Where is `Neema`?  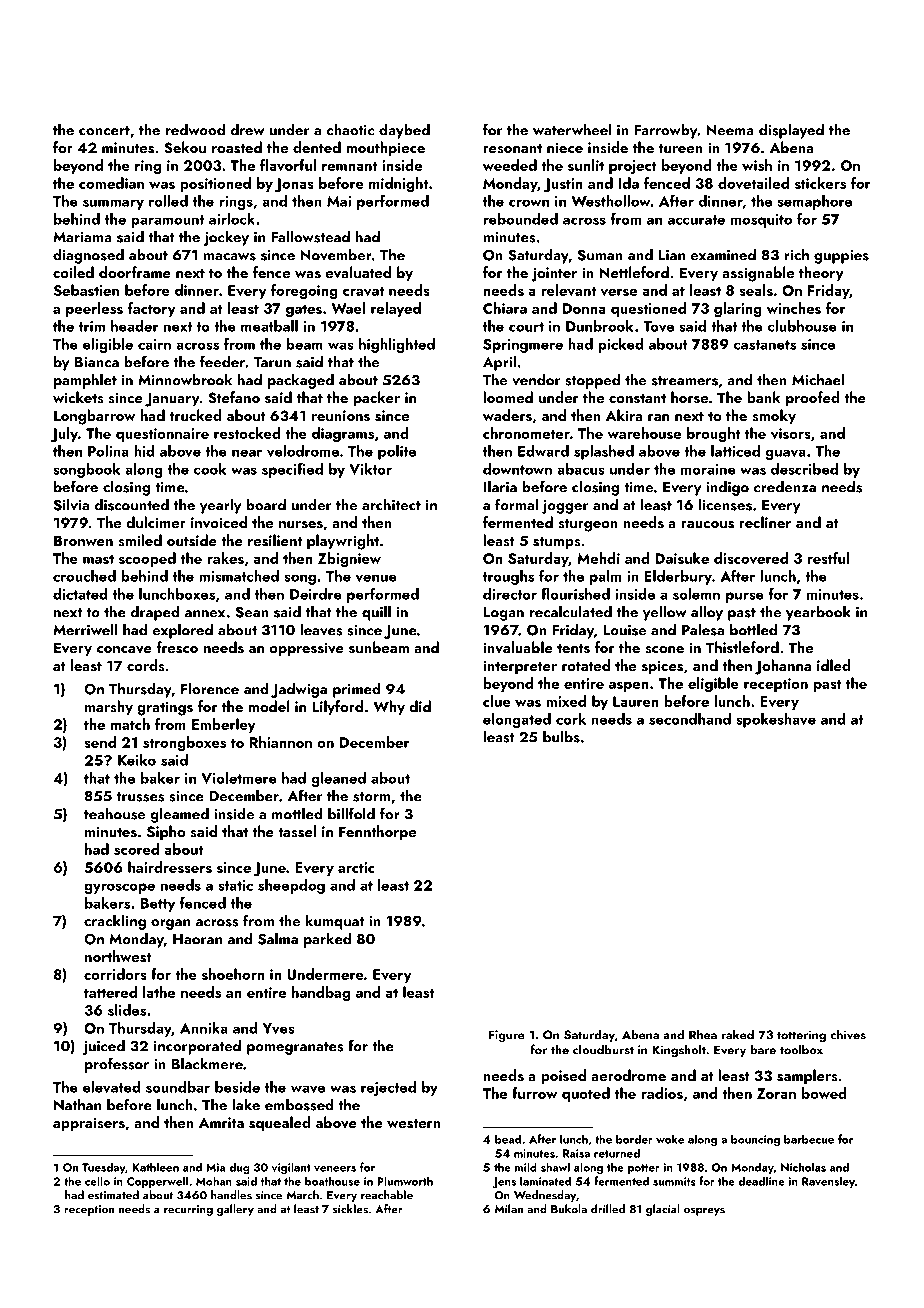
Neema is located at coordinates (730, 130).
